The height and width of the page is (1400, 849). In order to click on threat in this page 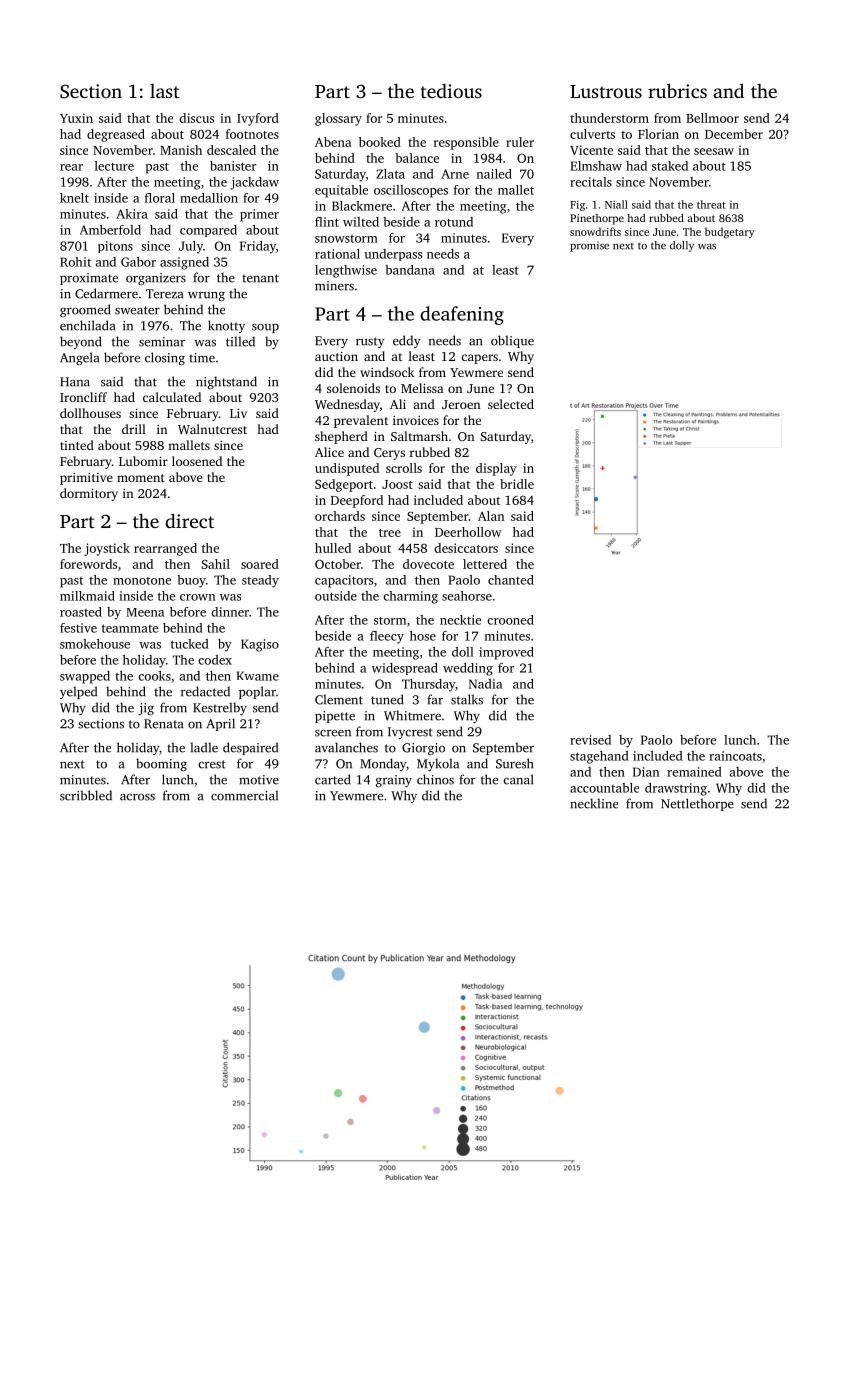, I will do `click(711, 204)`.
